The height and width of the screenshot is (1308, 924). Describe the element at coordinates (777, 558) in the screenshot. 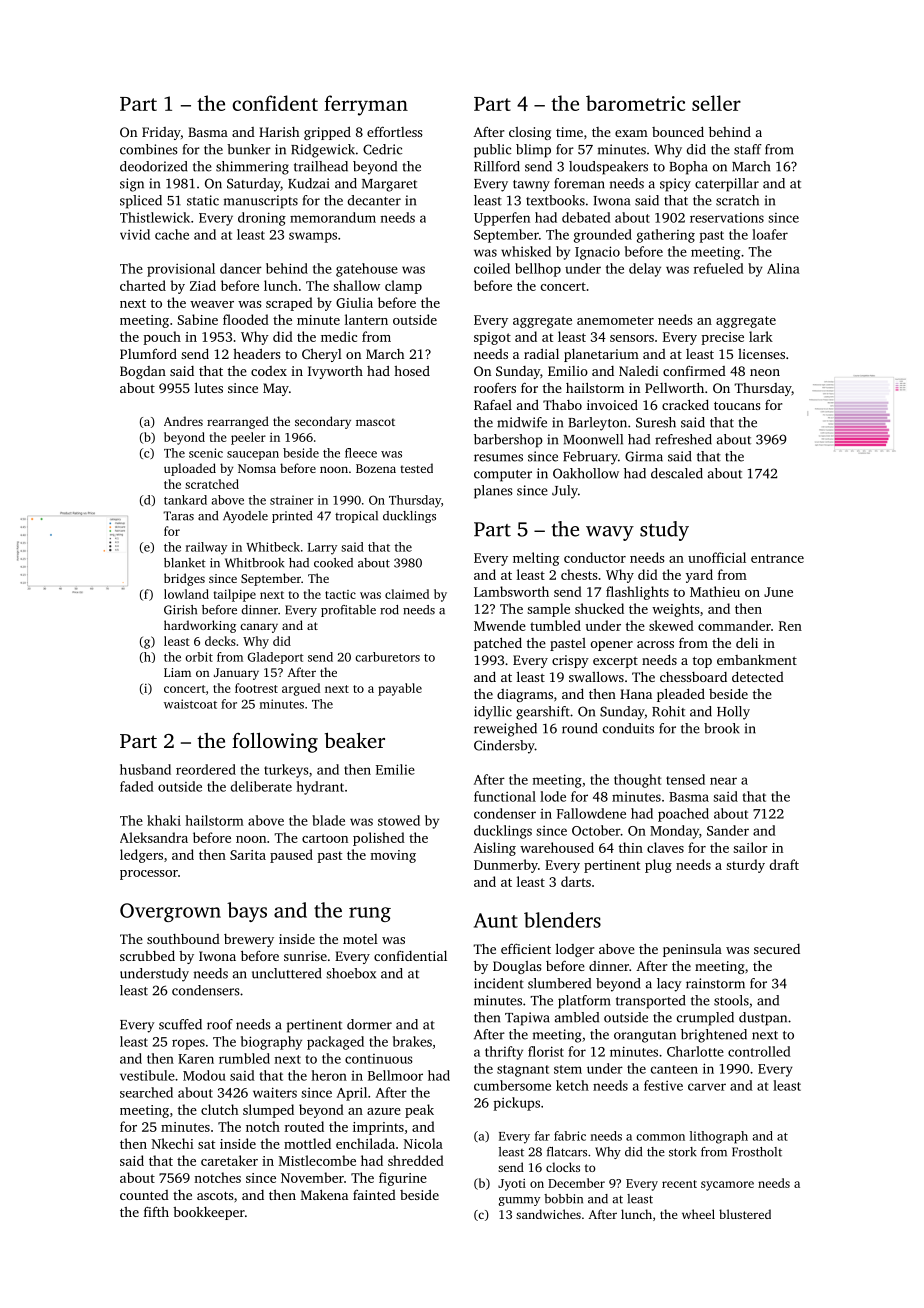

I see `entrance` at that location.
